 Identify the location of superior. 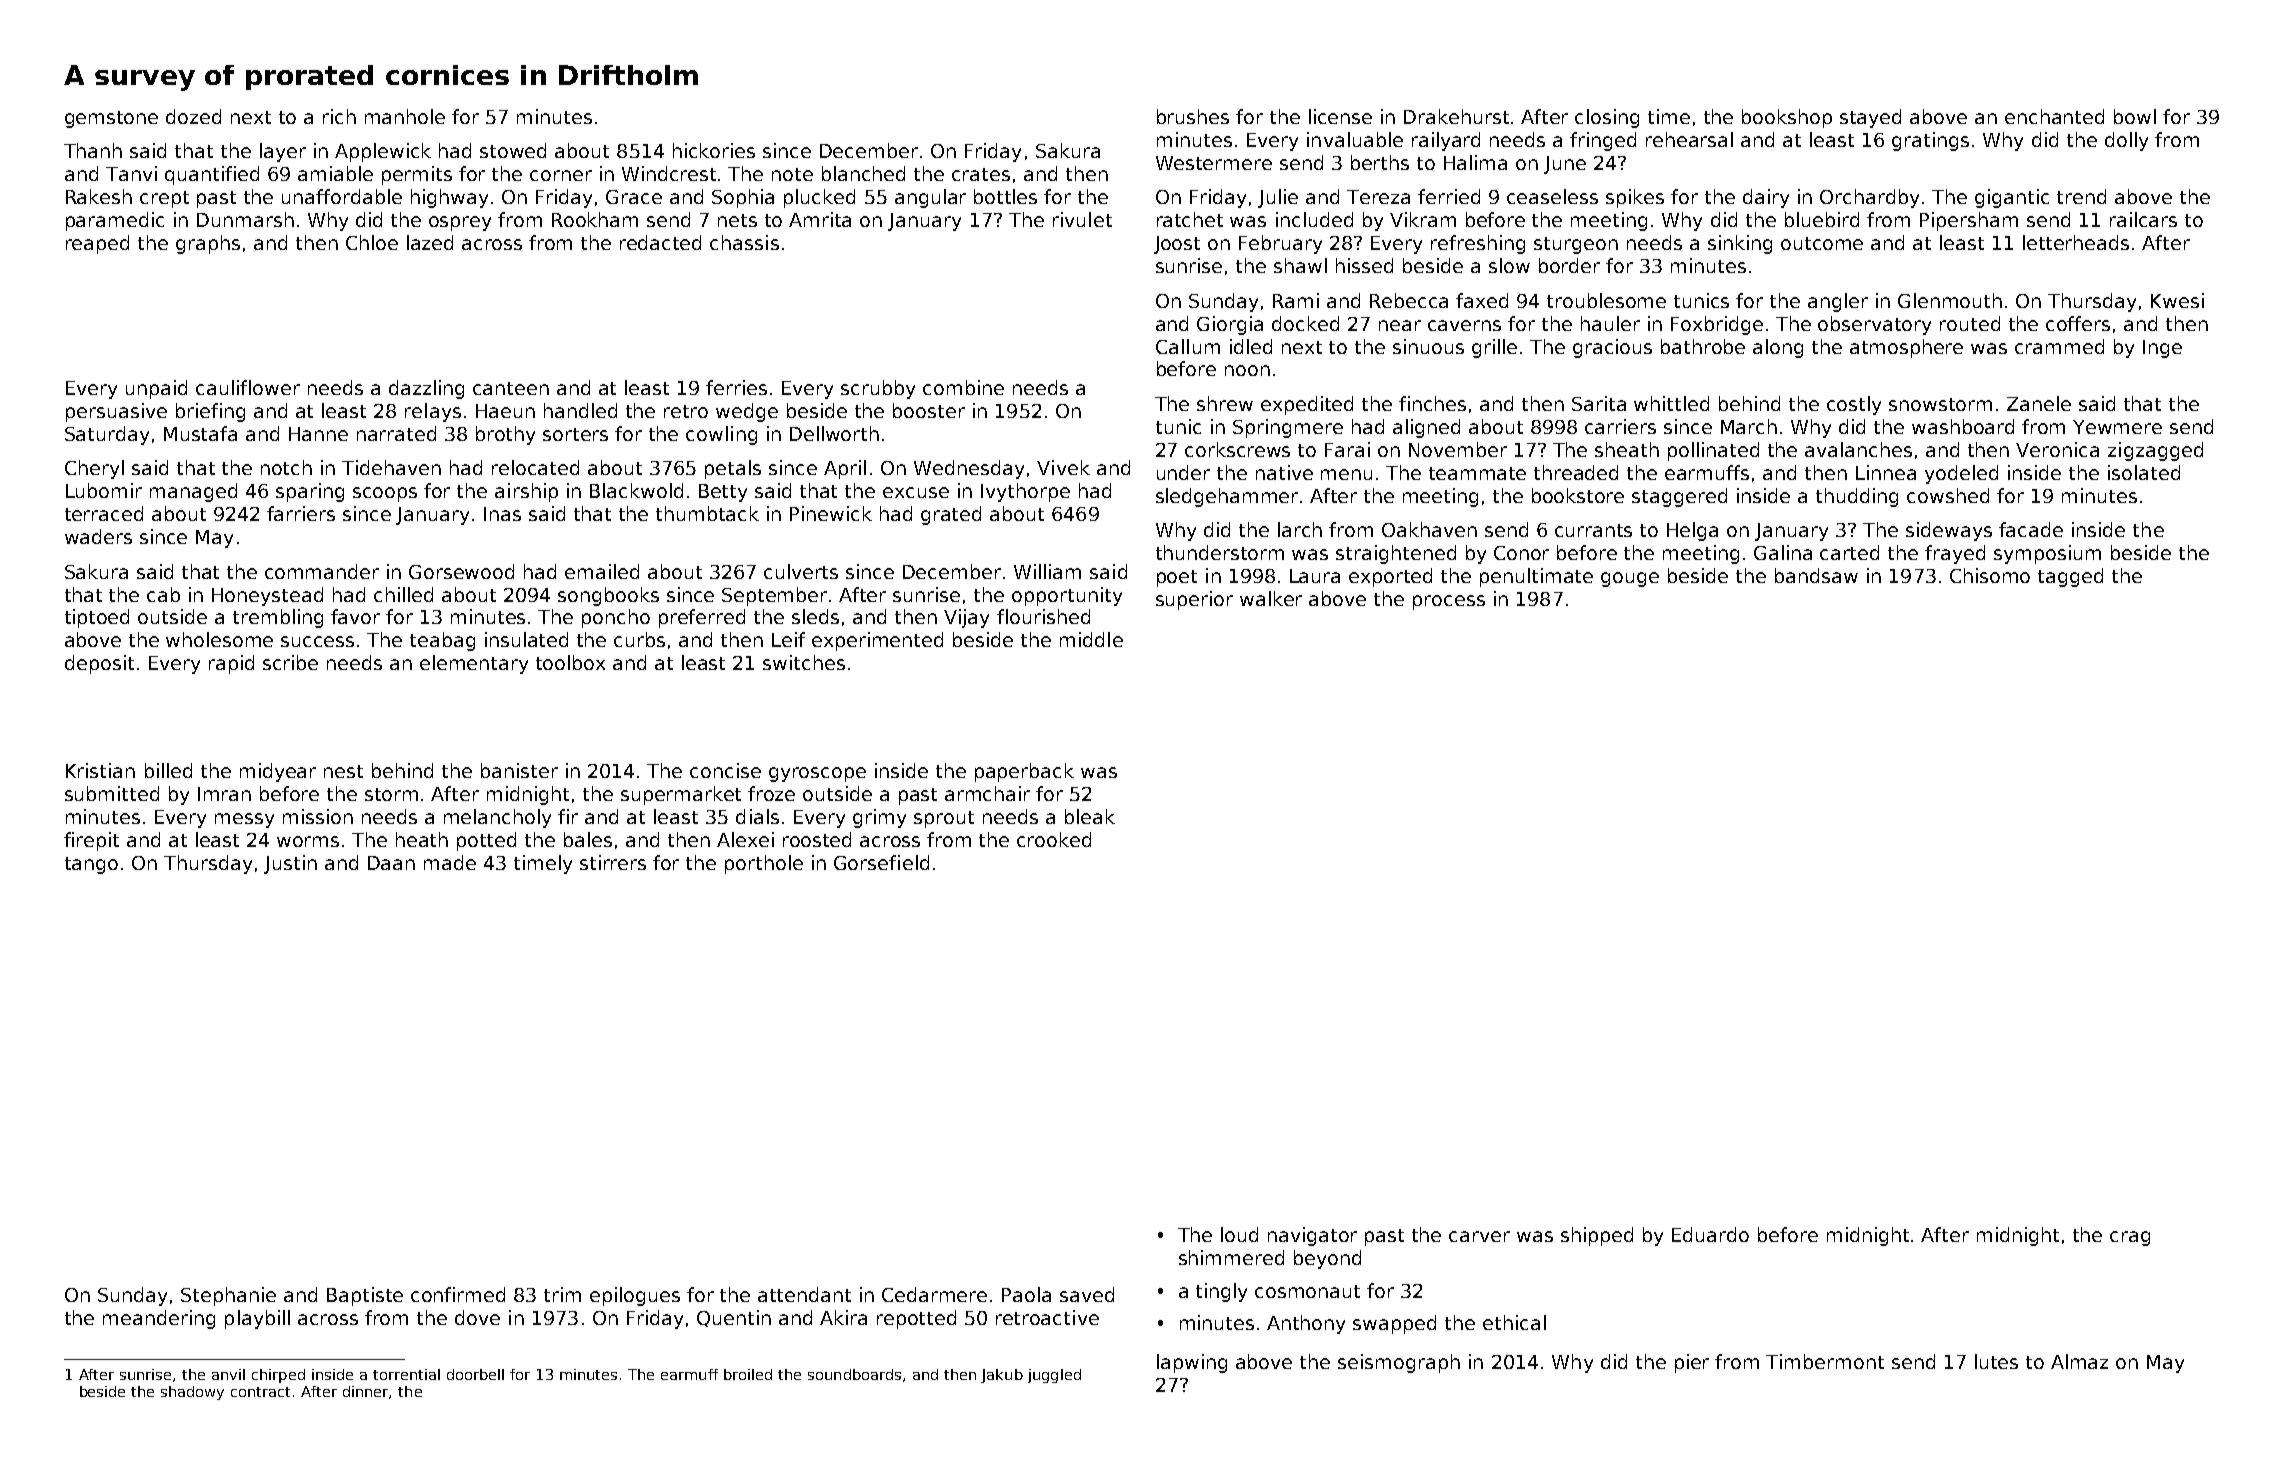
(1194, 600).
